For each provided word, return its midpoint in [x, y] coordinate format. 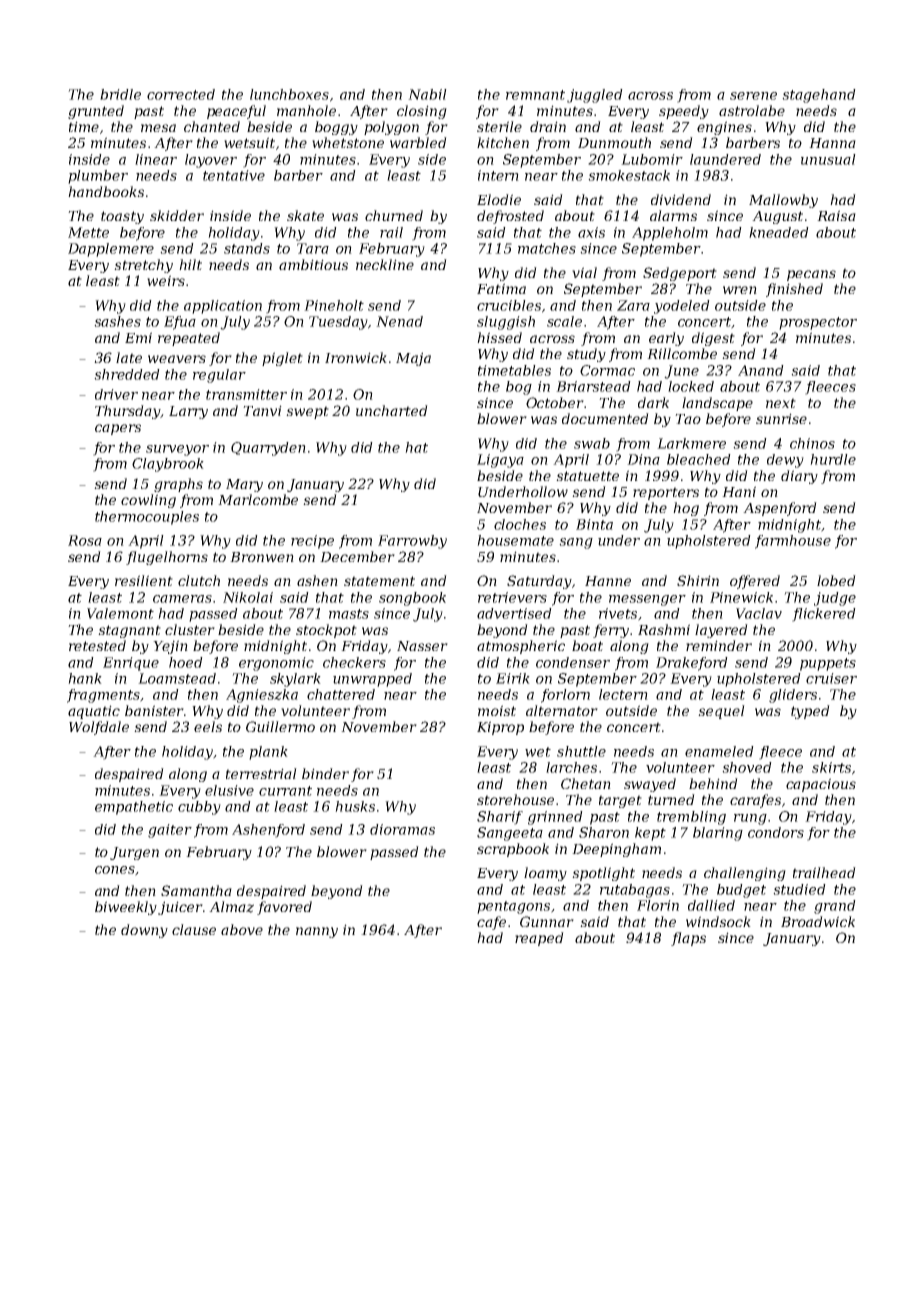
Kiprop [500, 728]
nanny [317, 932]
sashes [117, 321]
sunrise [781, 418]
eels [208, 726]
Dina [643, 459]
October [555, 402]
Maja [413, 359]
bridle [120, 94]
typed [810, 712]
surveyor [177, 450]
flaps [688, 939]
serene [753, 96]
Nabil [427, 94]
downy [144, 931]
